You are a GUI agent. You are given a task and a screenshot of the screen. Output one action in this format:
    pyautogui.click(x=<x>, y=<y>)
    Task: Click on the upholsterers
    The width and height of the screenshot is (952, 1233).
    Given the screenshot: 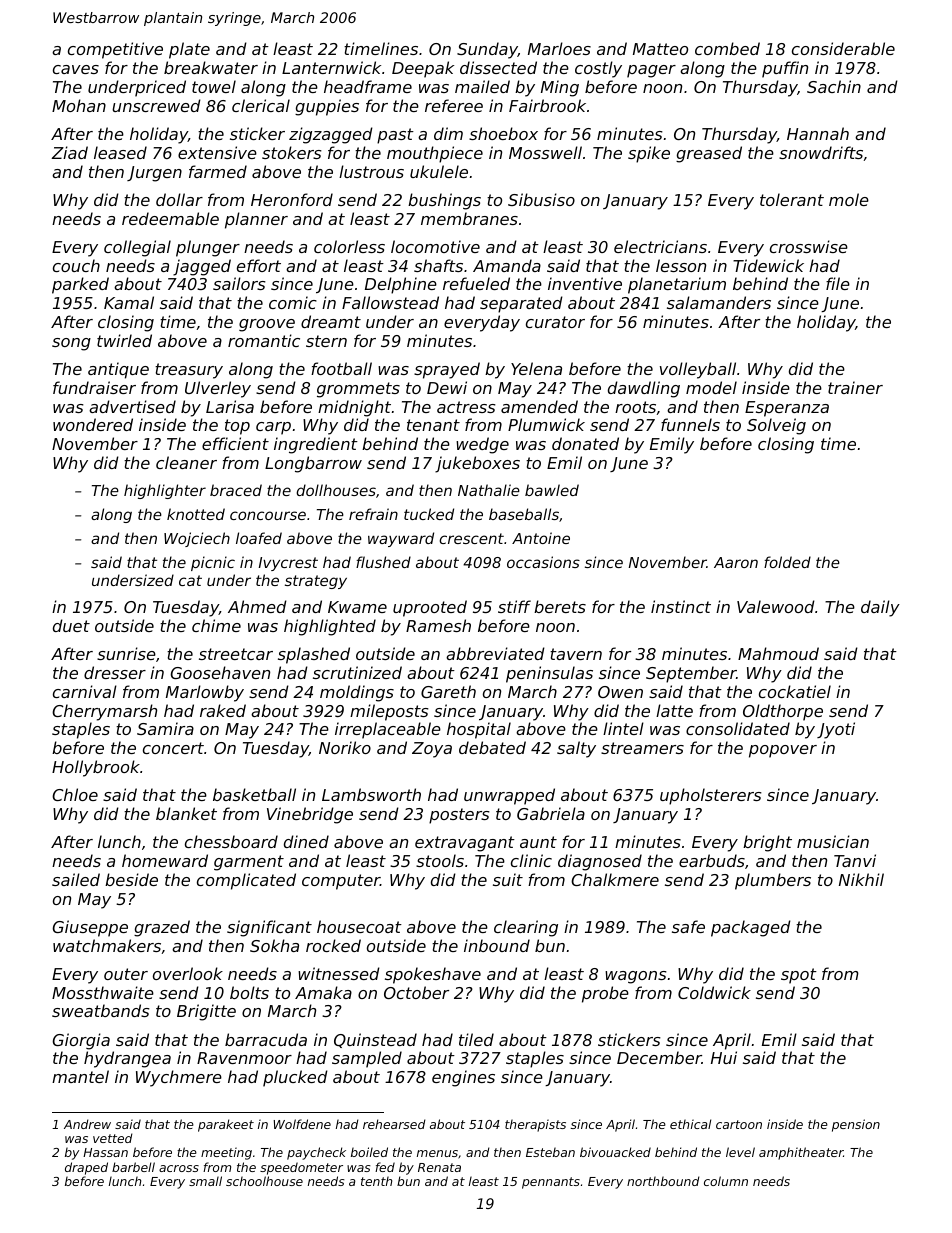 What is the action you would take?
    pyautogui.click(x=711, y=796)
